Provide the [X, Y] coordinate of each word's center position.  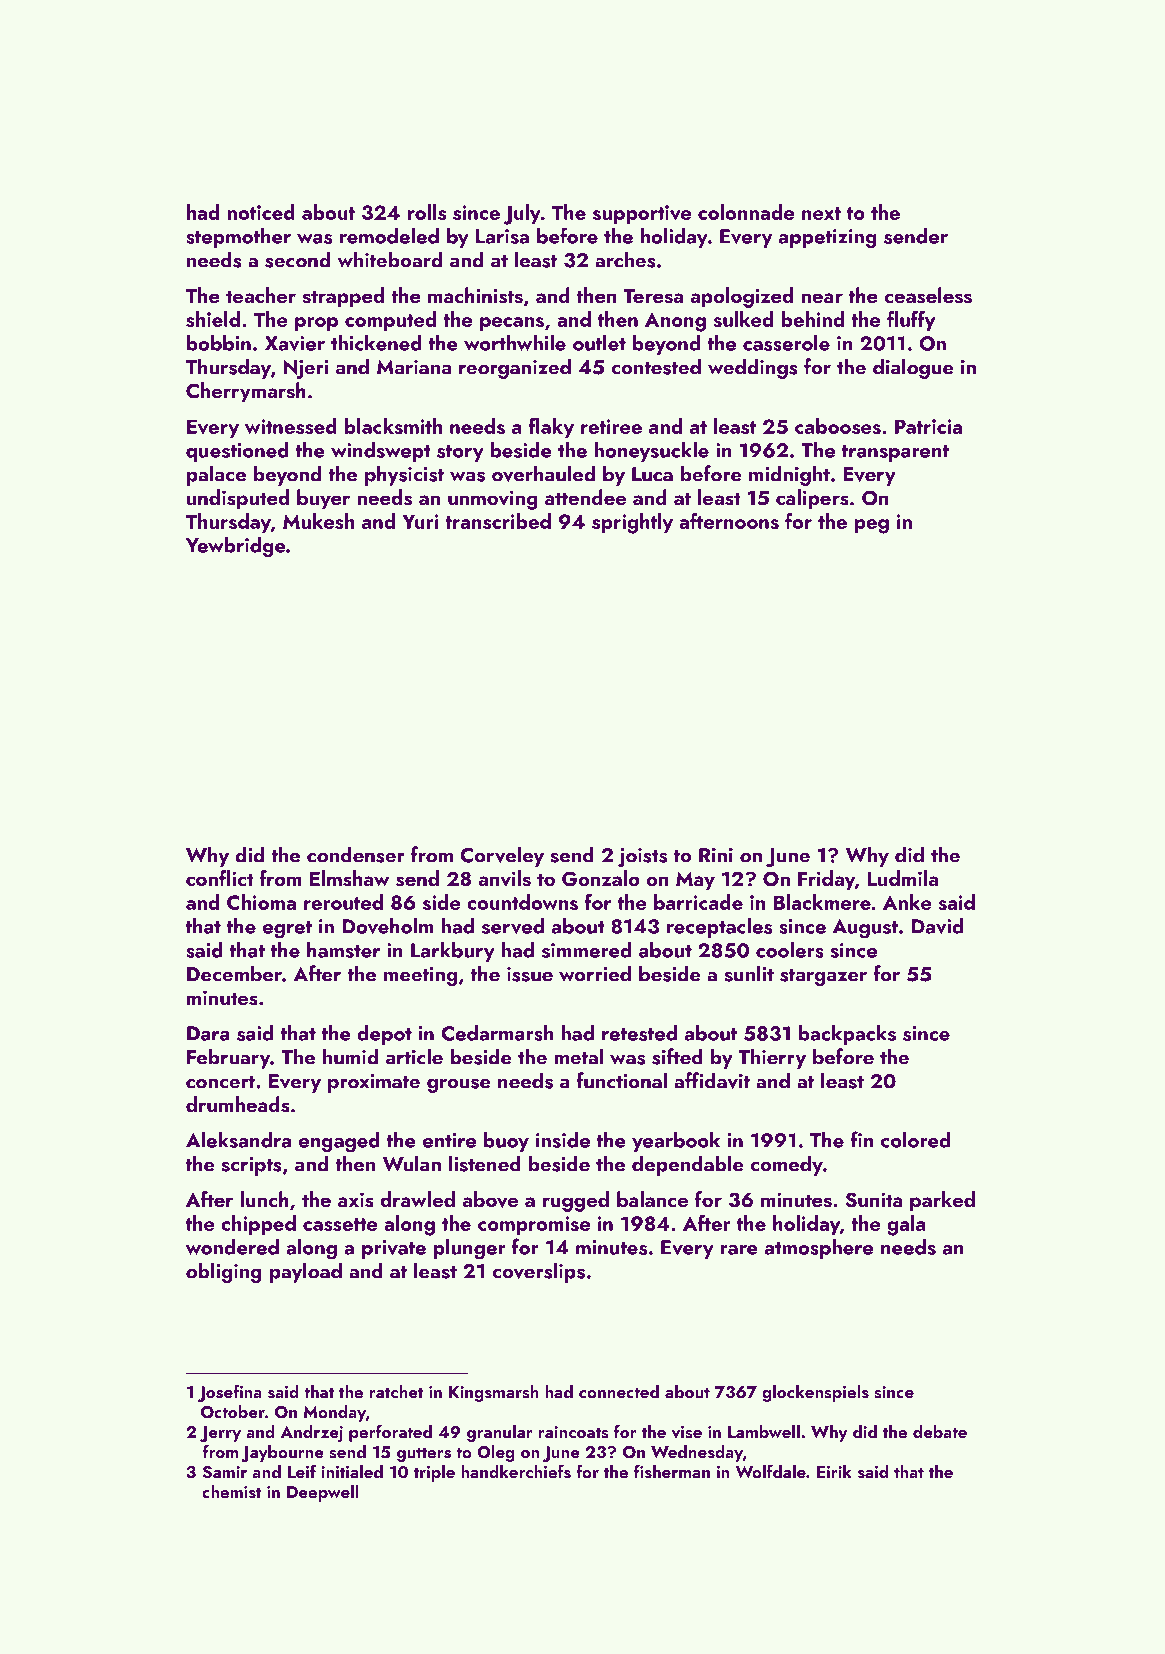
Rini [716, 855]
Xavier [295, 343]
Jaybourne [282, 1453]
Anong [675, 322]
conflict [220, 878]
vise [686, 1432]
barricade [698, 902]
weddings [753, 368]
